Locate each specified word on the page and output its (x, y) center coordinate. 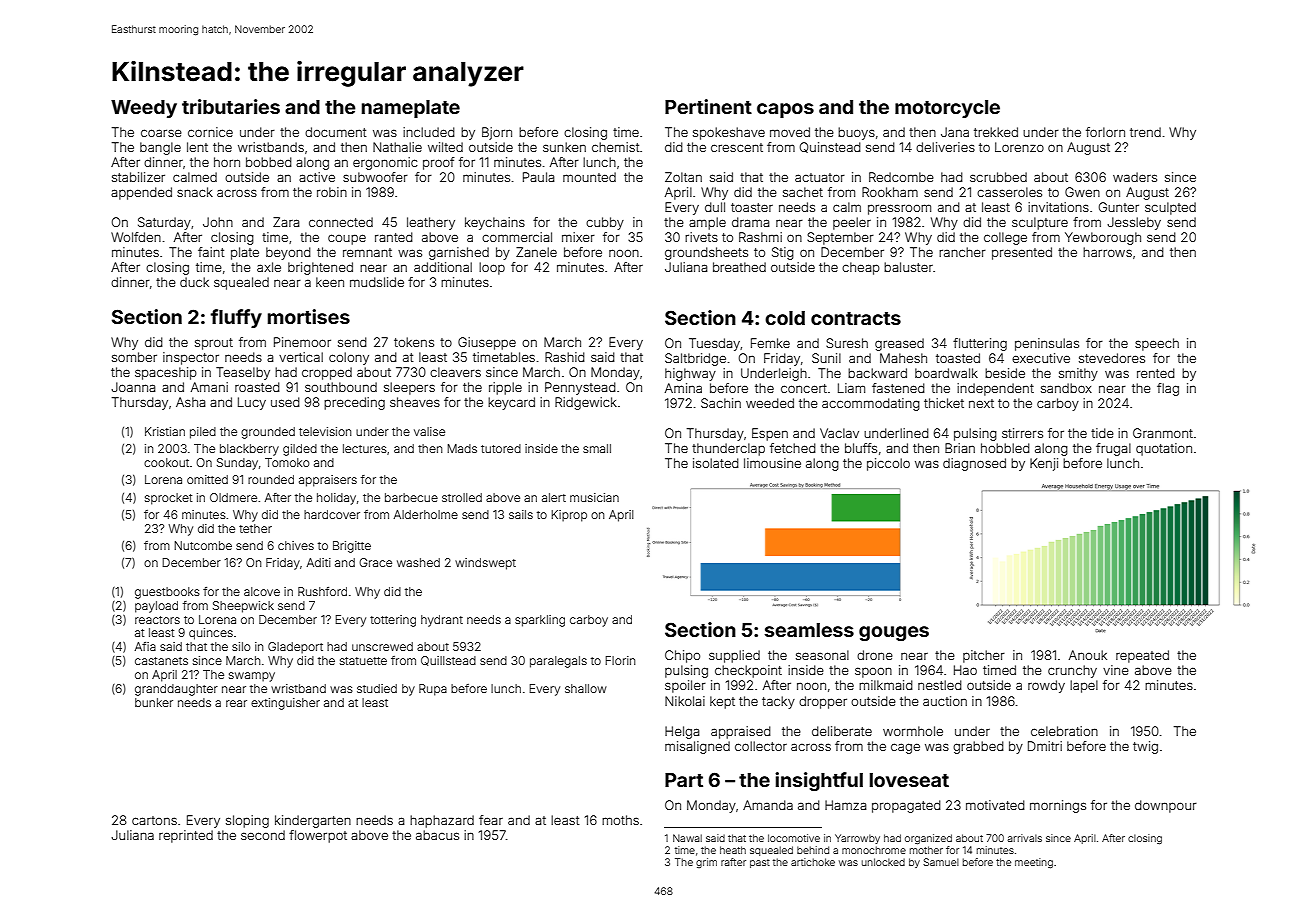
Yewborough (1103, 238)
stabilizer (138, 177)
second (263, 835)
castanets (161, 661)
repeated (1142, 656)
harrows (1107, 252)
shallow (586, 688)
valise (429, 431)
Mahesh (903, 358)
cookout (166, 462)
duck (194, 282)
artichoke (813, 862)
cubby (605, 223)
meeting (1034, 863)
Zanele (536, 252)
